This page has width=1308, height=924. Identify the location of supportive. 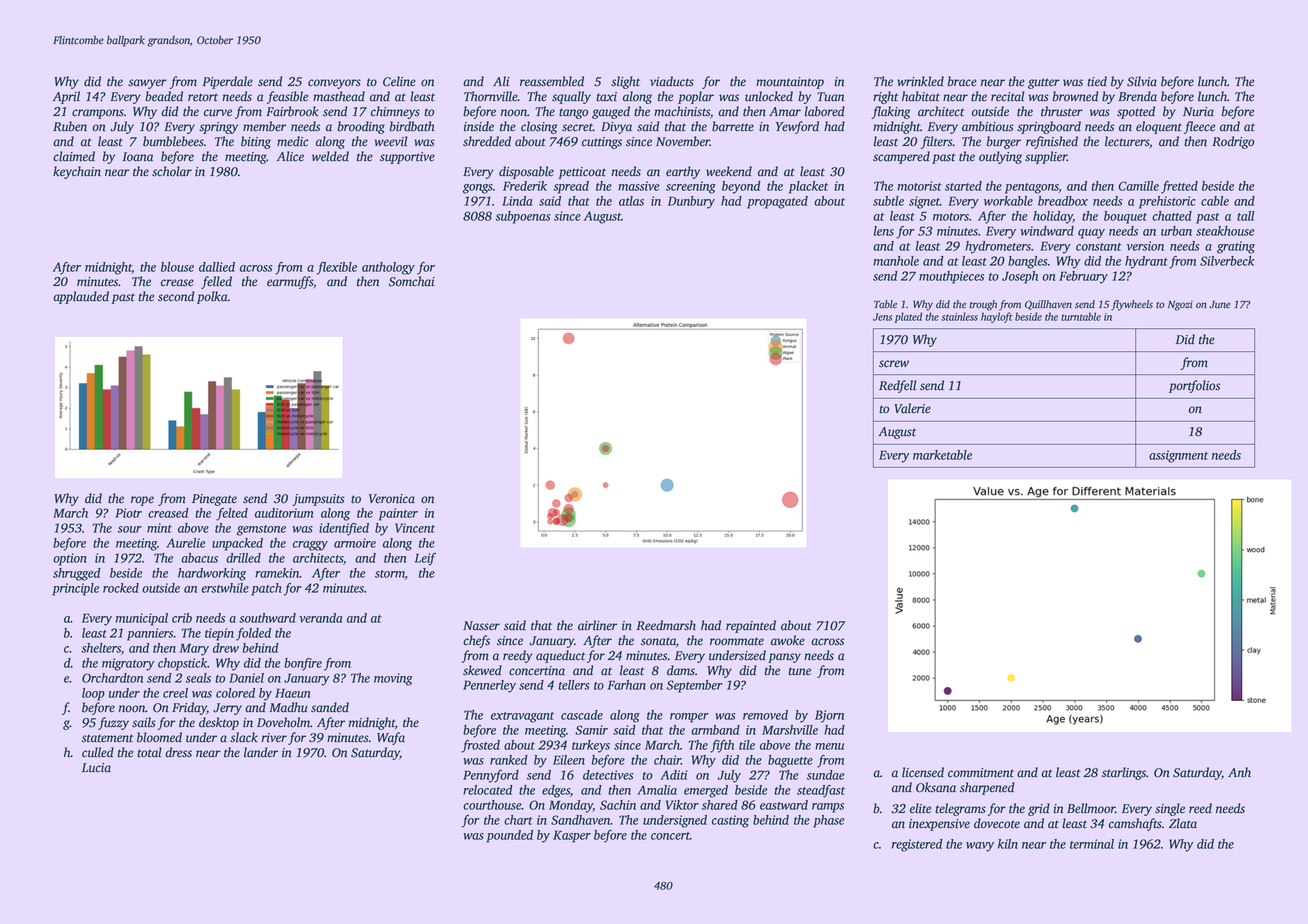
(407, 158).
